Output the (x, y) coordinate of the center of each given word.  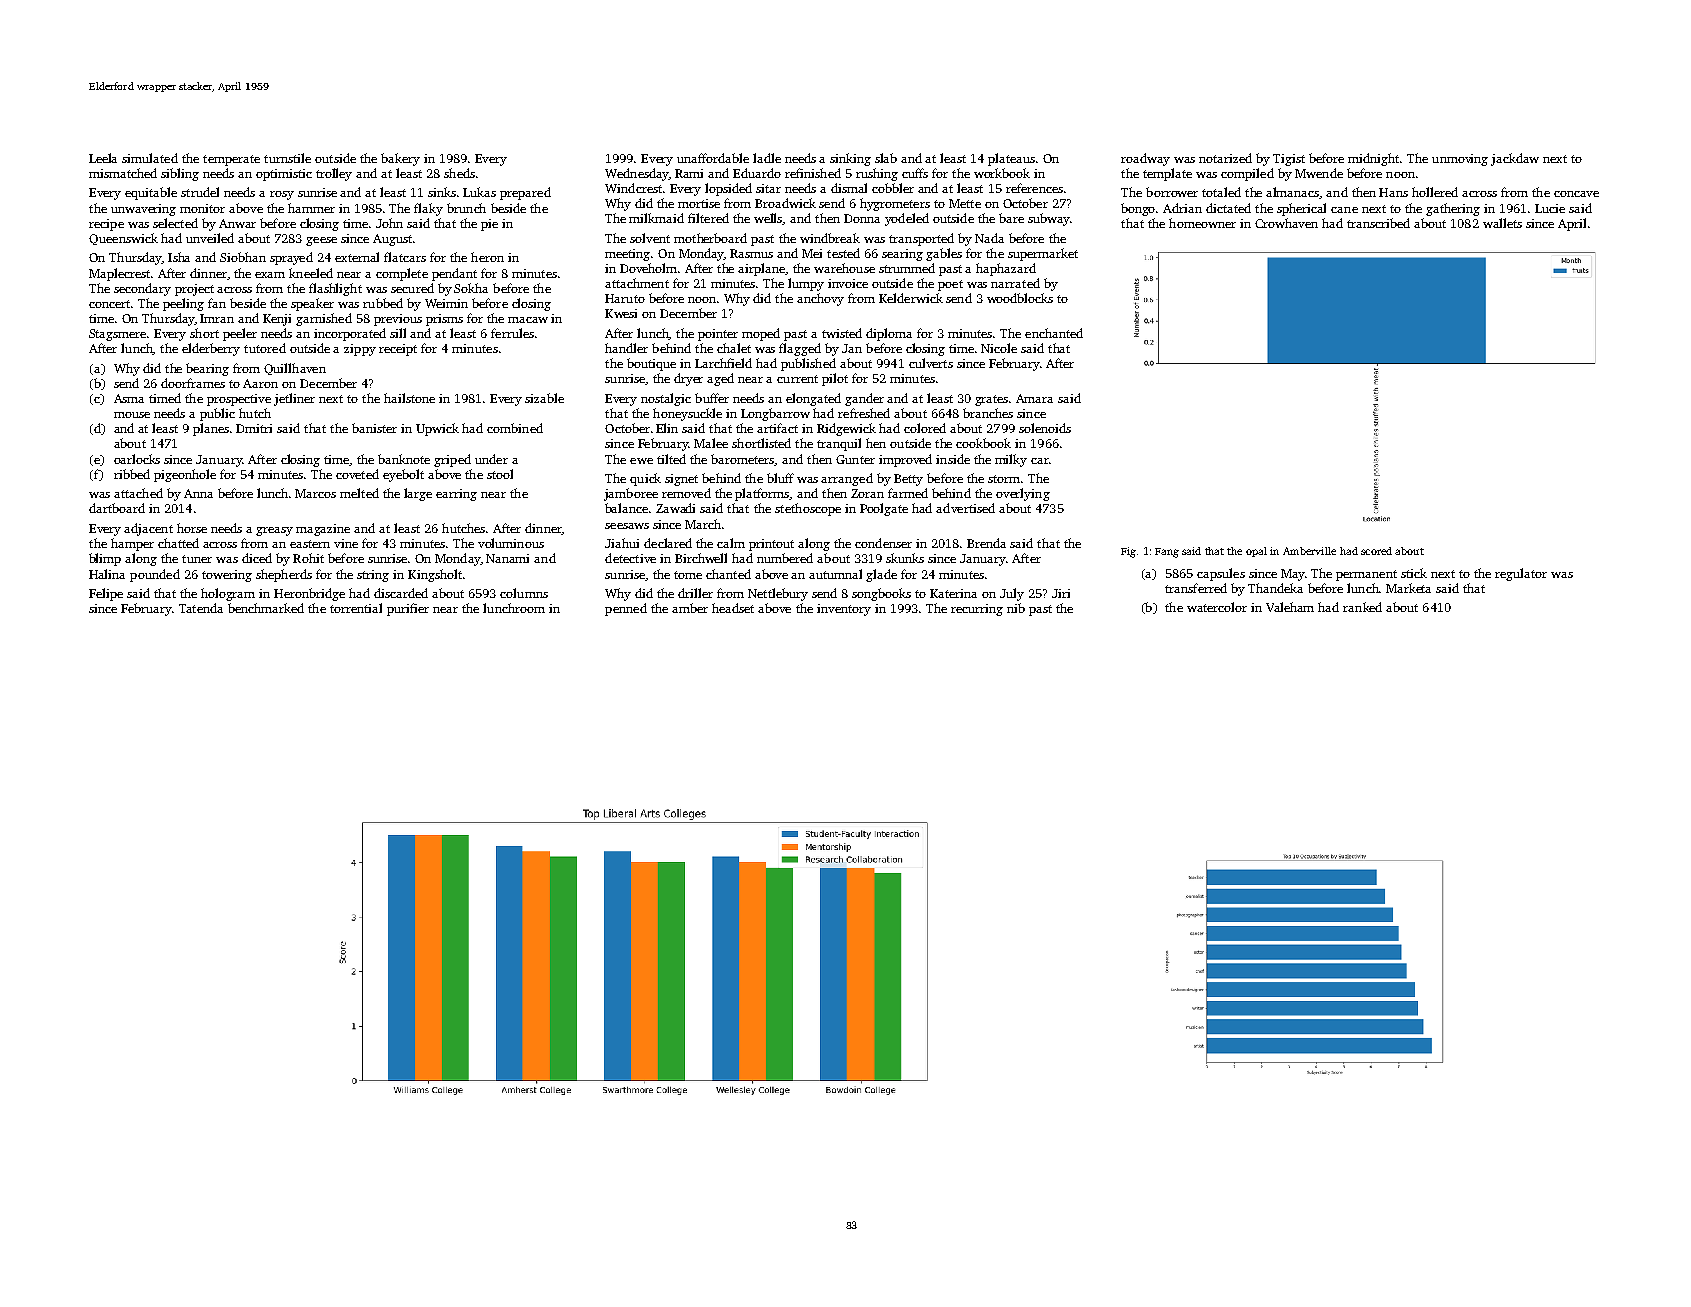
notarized (1225, 158)
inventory (844, 610)
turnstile (287, 158)
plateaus (1011, 159)
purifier (408, 609)
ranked (1362, 607)
